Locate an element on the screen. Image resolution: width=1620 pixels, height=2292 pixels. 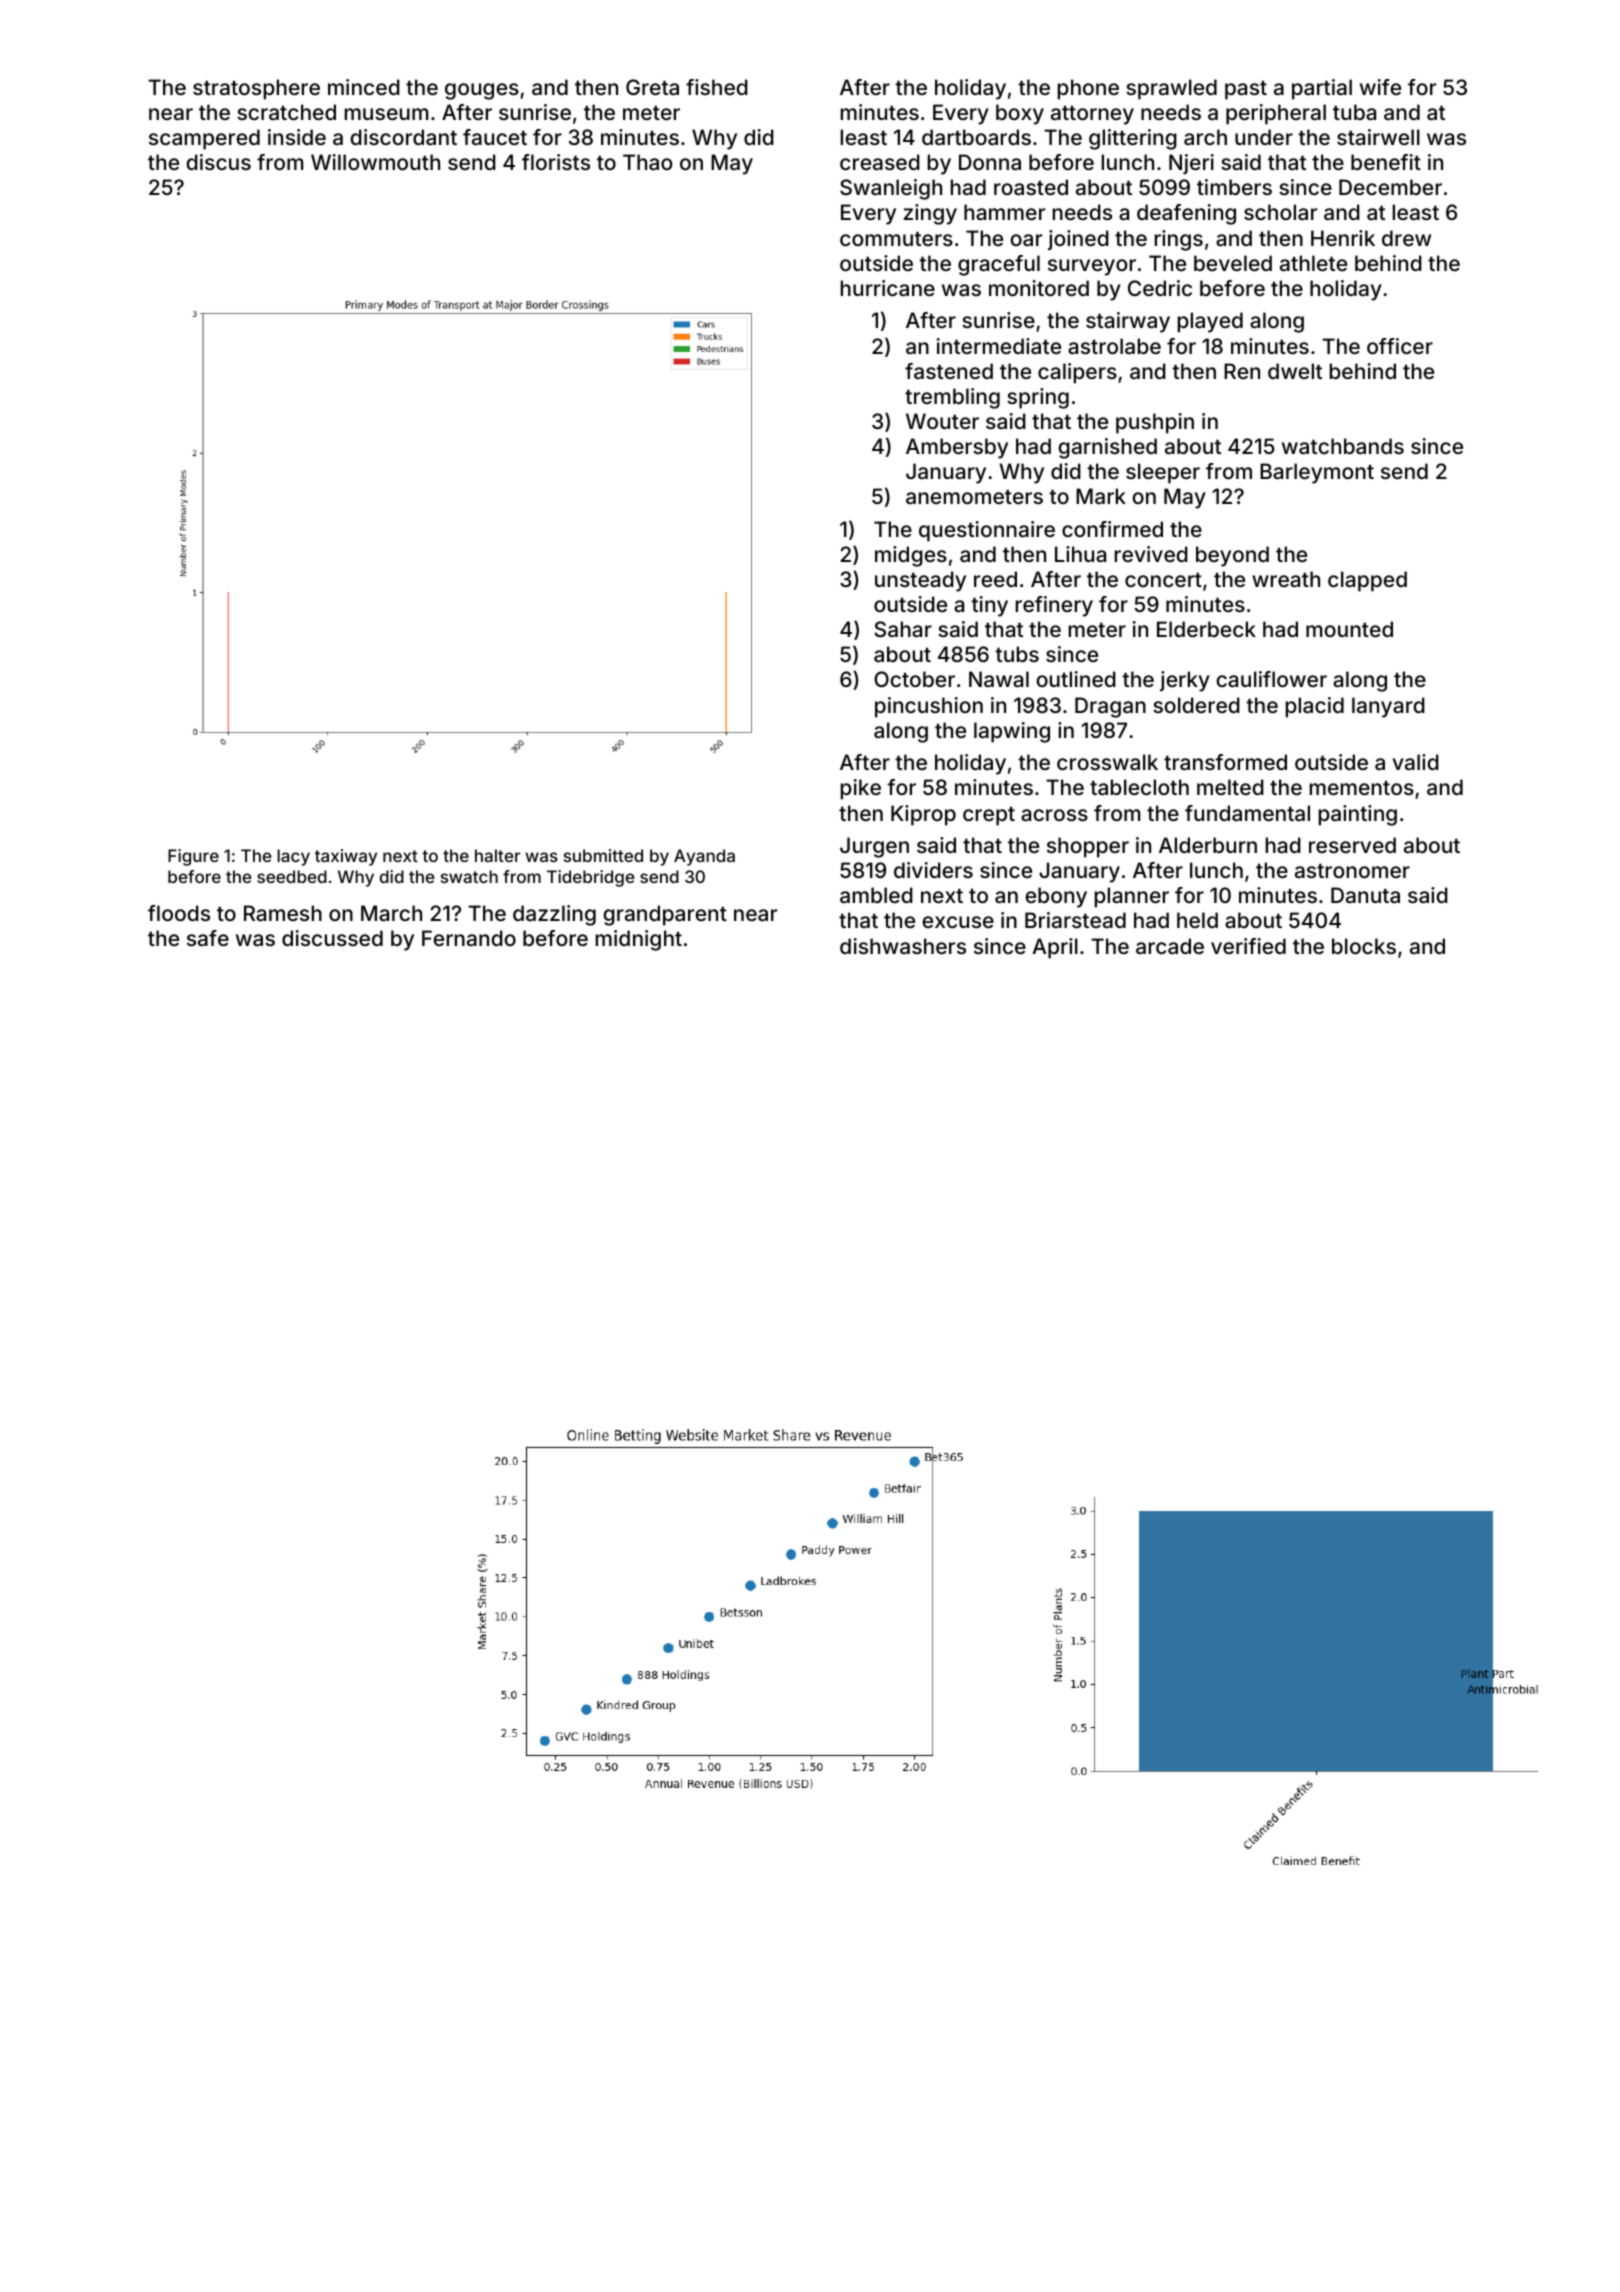
Wouter is located at coordinates (942, 421).
